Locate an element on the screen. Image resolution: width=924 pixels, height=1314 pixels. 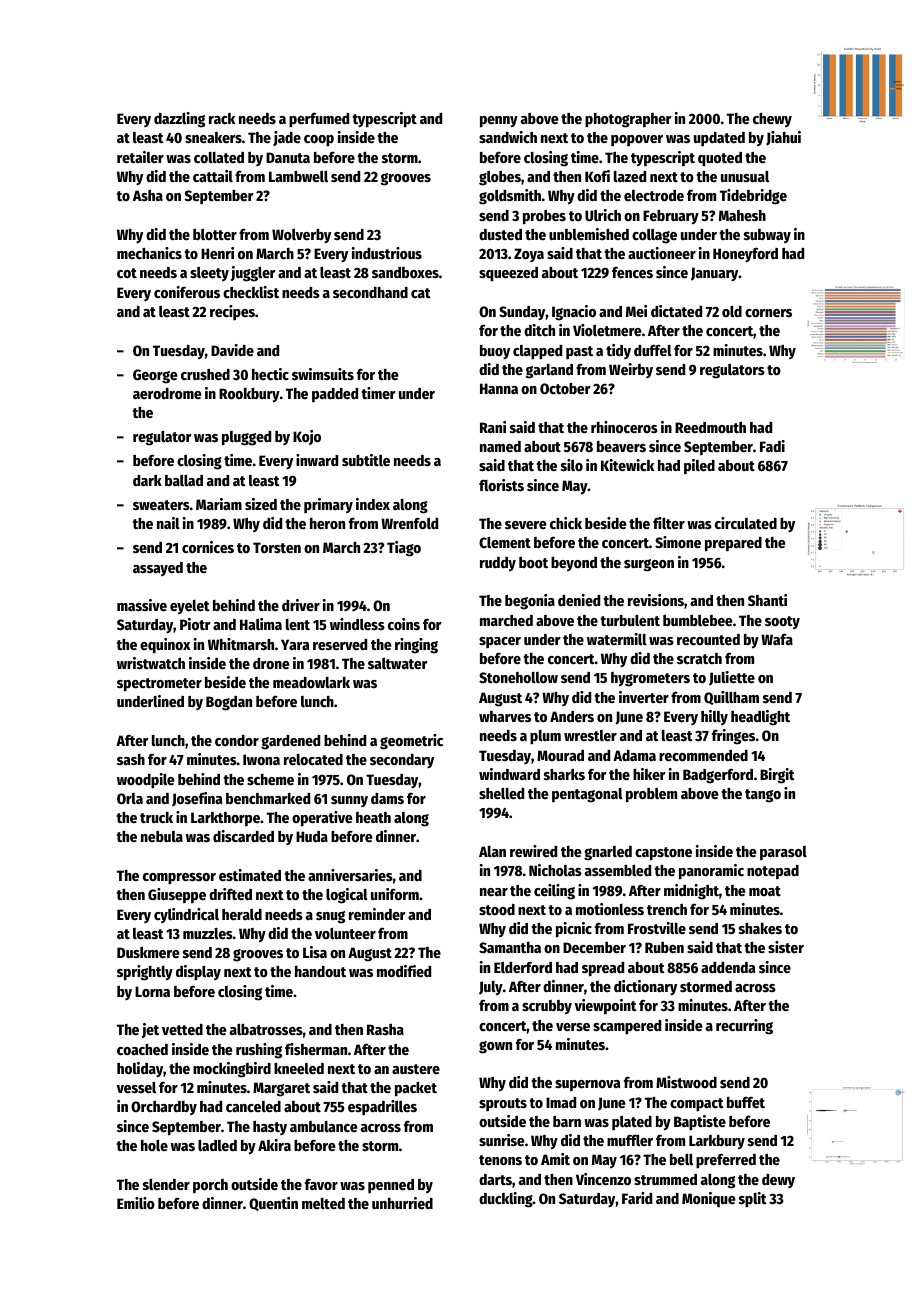
Mourad is located at coordinates (560, 755).
